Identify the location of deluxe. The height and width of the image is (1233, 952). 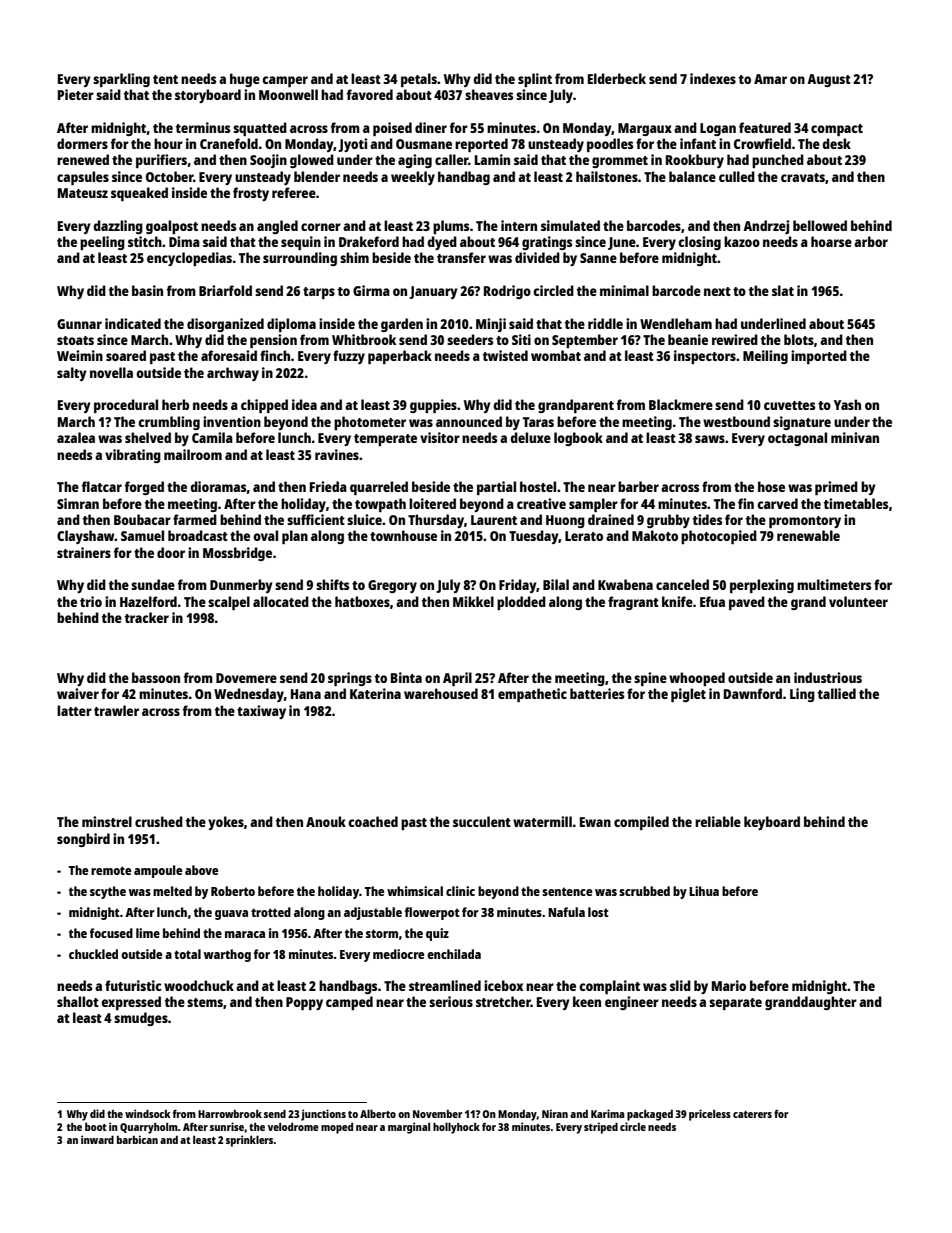
(530, 437).
